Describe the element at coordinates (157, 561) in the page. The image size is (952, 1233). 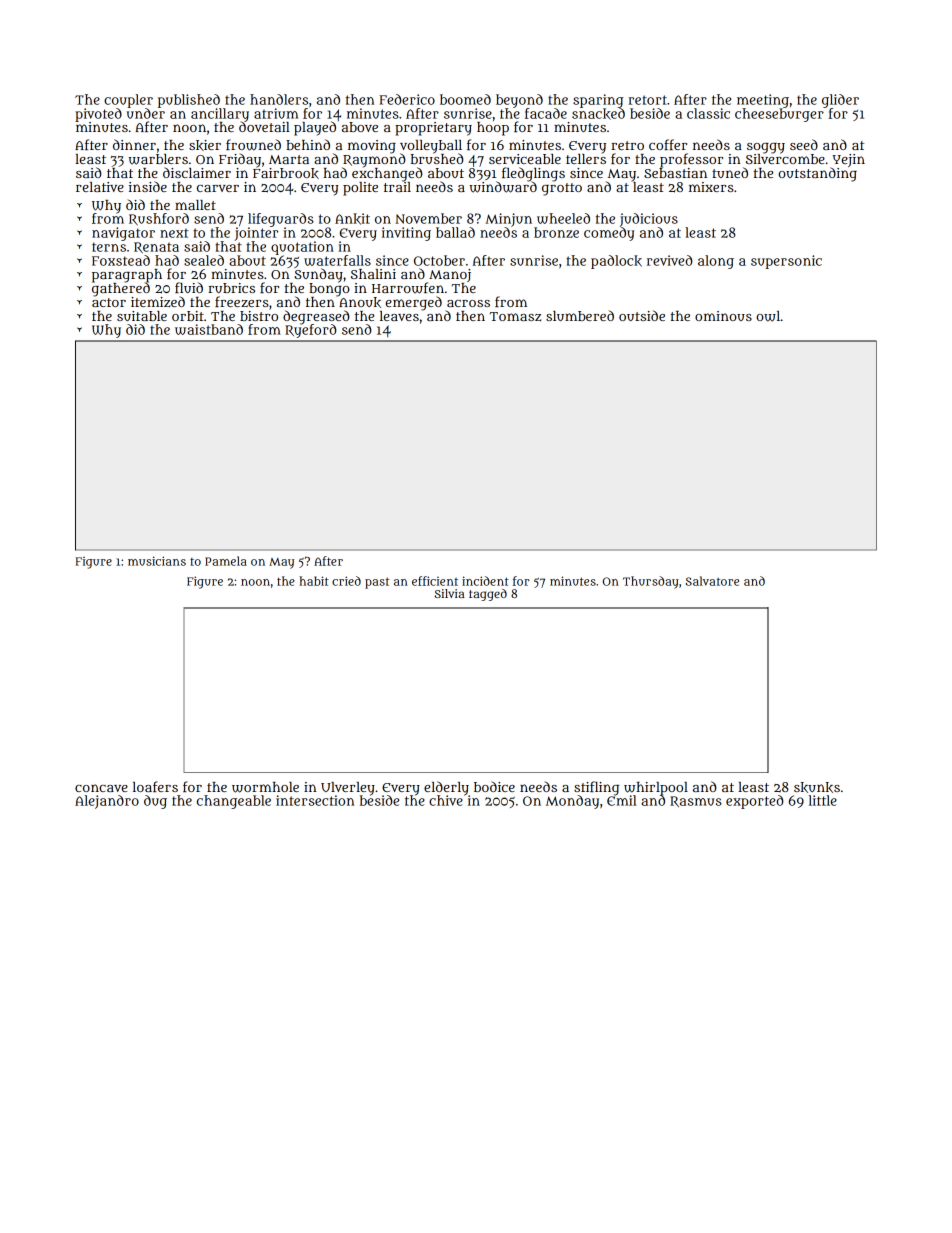
I see `musicians` at that location.
